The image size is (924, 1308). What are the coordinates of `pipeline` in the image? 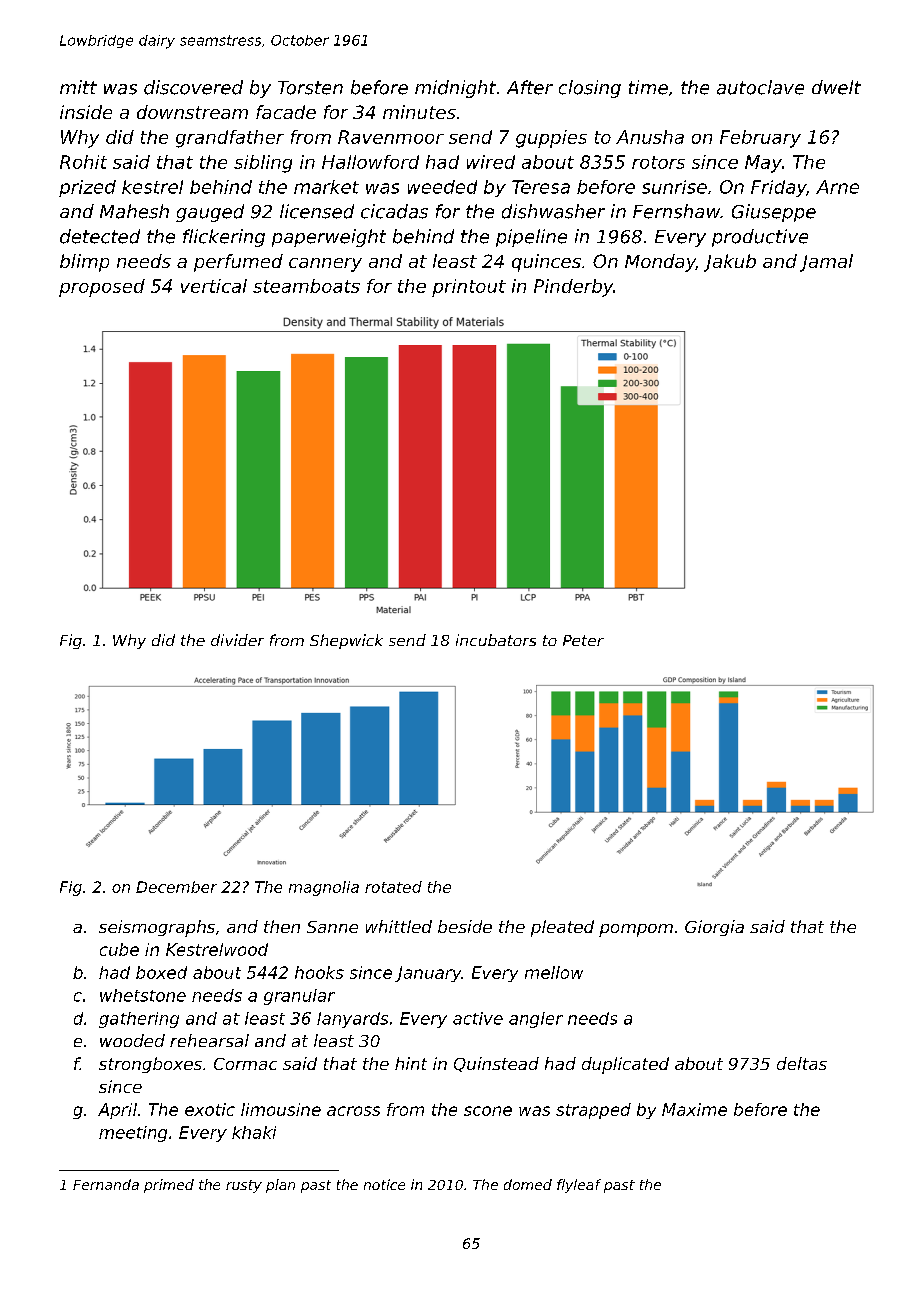 It's located at (531, 238).
